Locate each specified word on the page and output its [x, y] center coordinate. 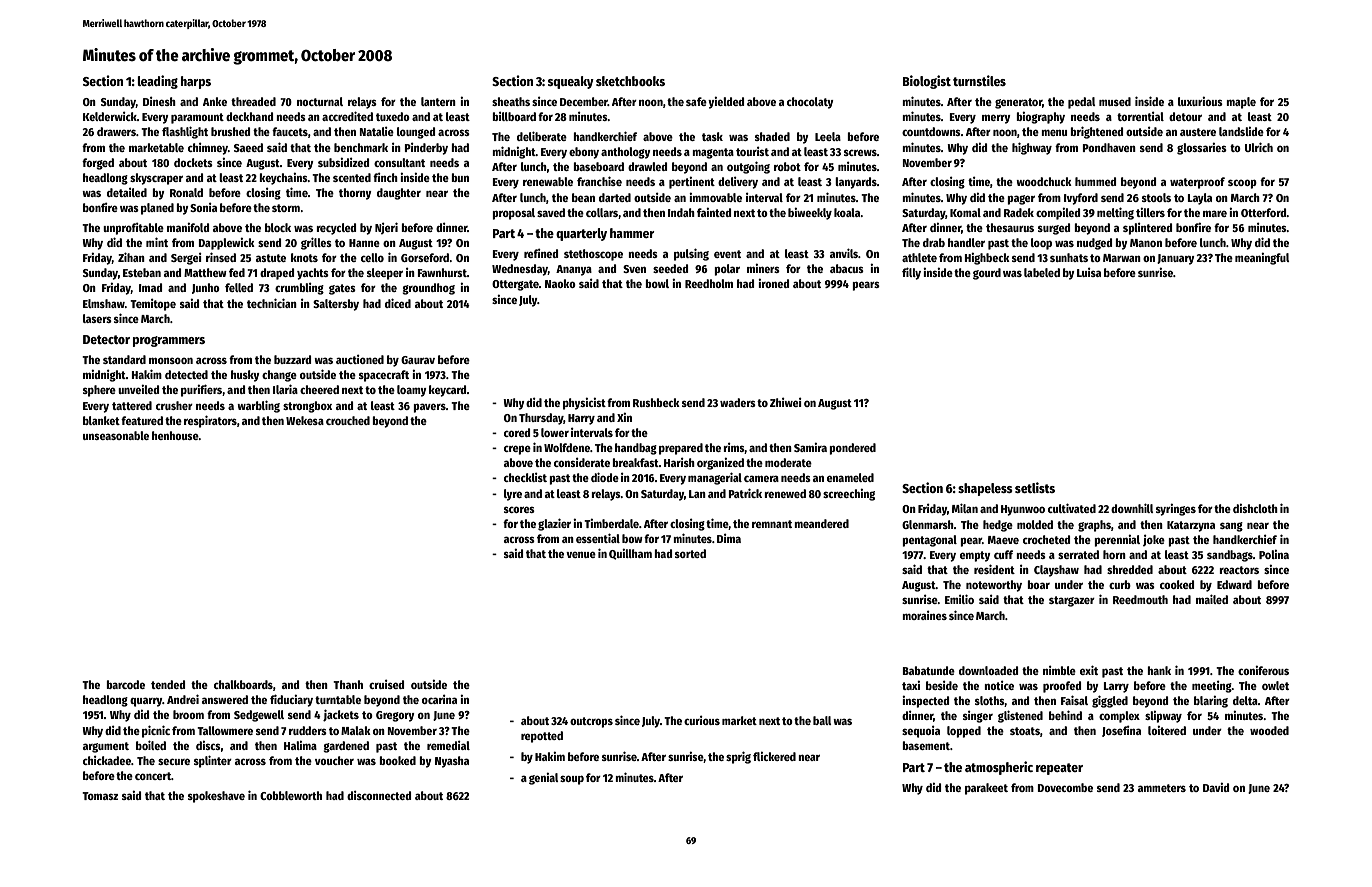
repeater [1059, 769]
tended [168, 684]
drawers [116, 131]
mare [1215, 213]
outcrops [591, 722]
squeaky [571, 82]
